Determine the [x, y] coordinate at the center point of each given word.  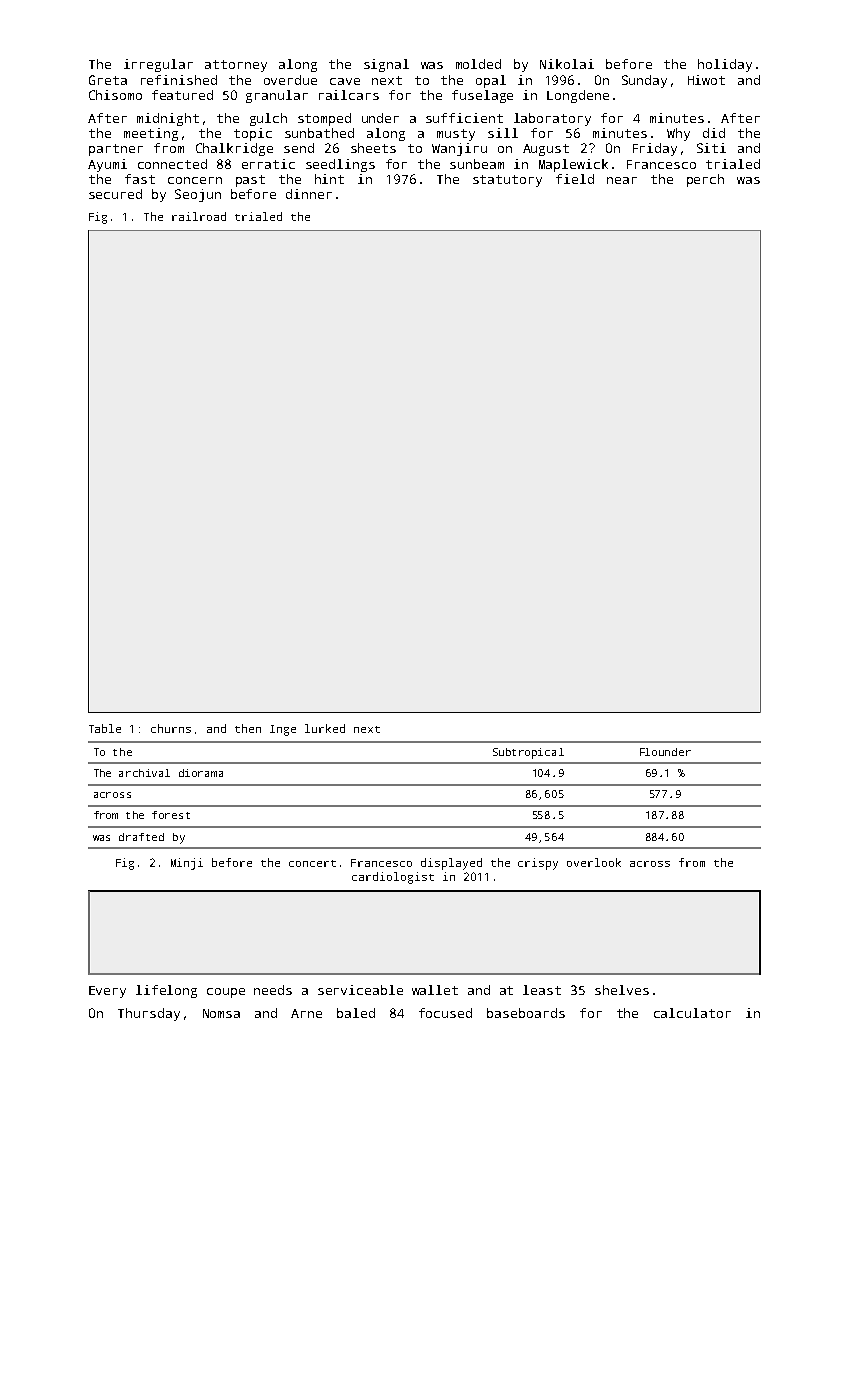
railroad [199, 216]
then [248, 728]
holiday [725, 65]
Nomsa [221, 1013]
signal [386, 65]
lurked [325, 728]
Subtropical [528, 753]
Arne [306, 1013]
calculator [692, 1013]
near [622, 180]
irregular [158, 65]
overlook [594, 862]
